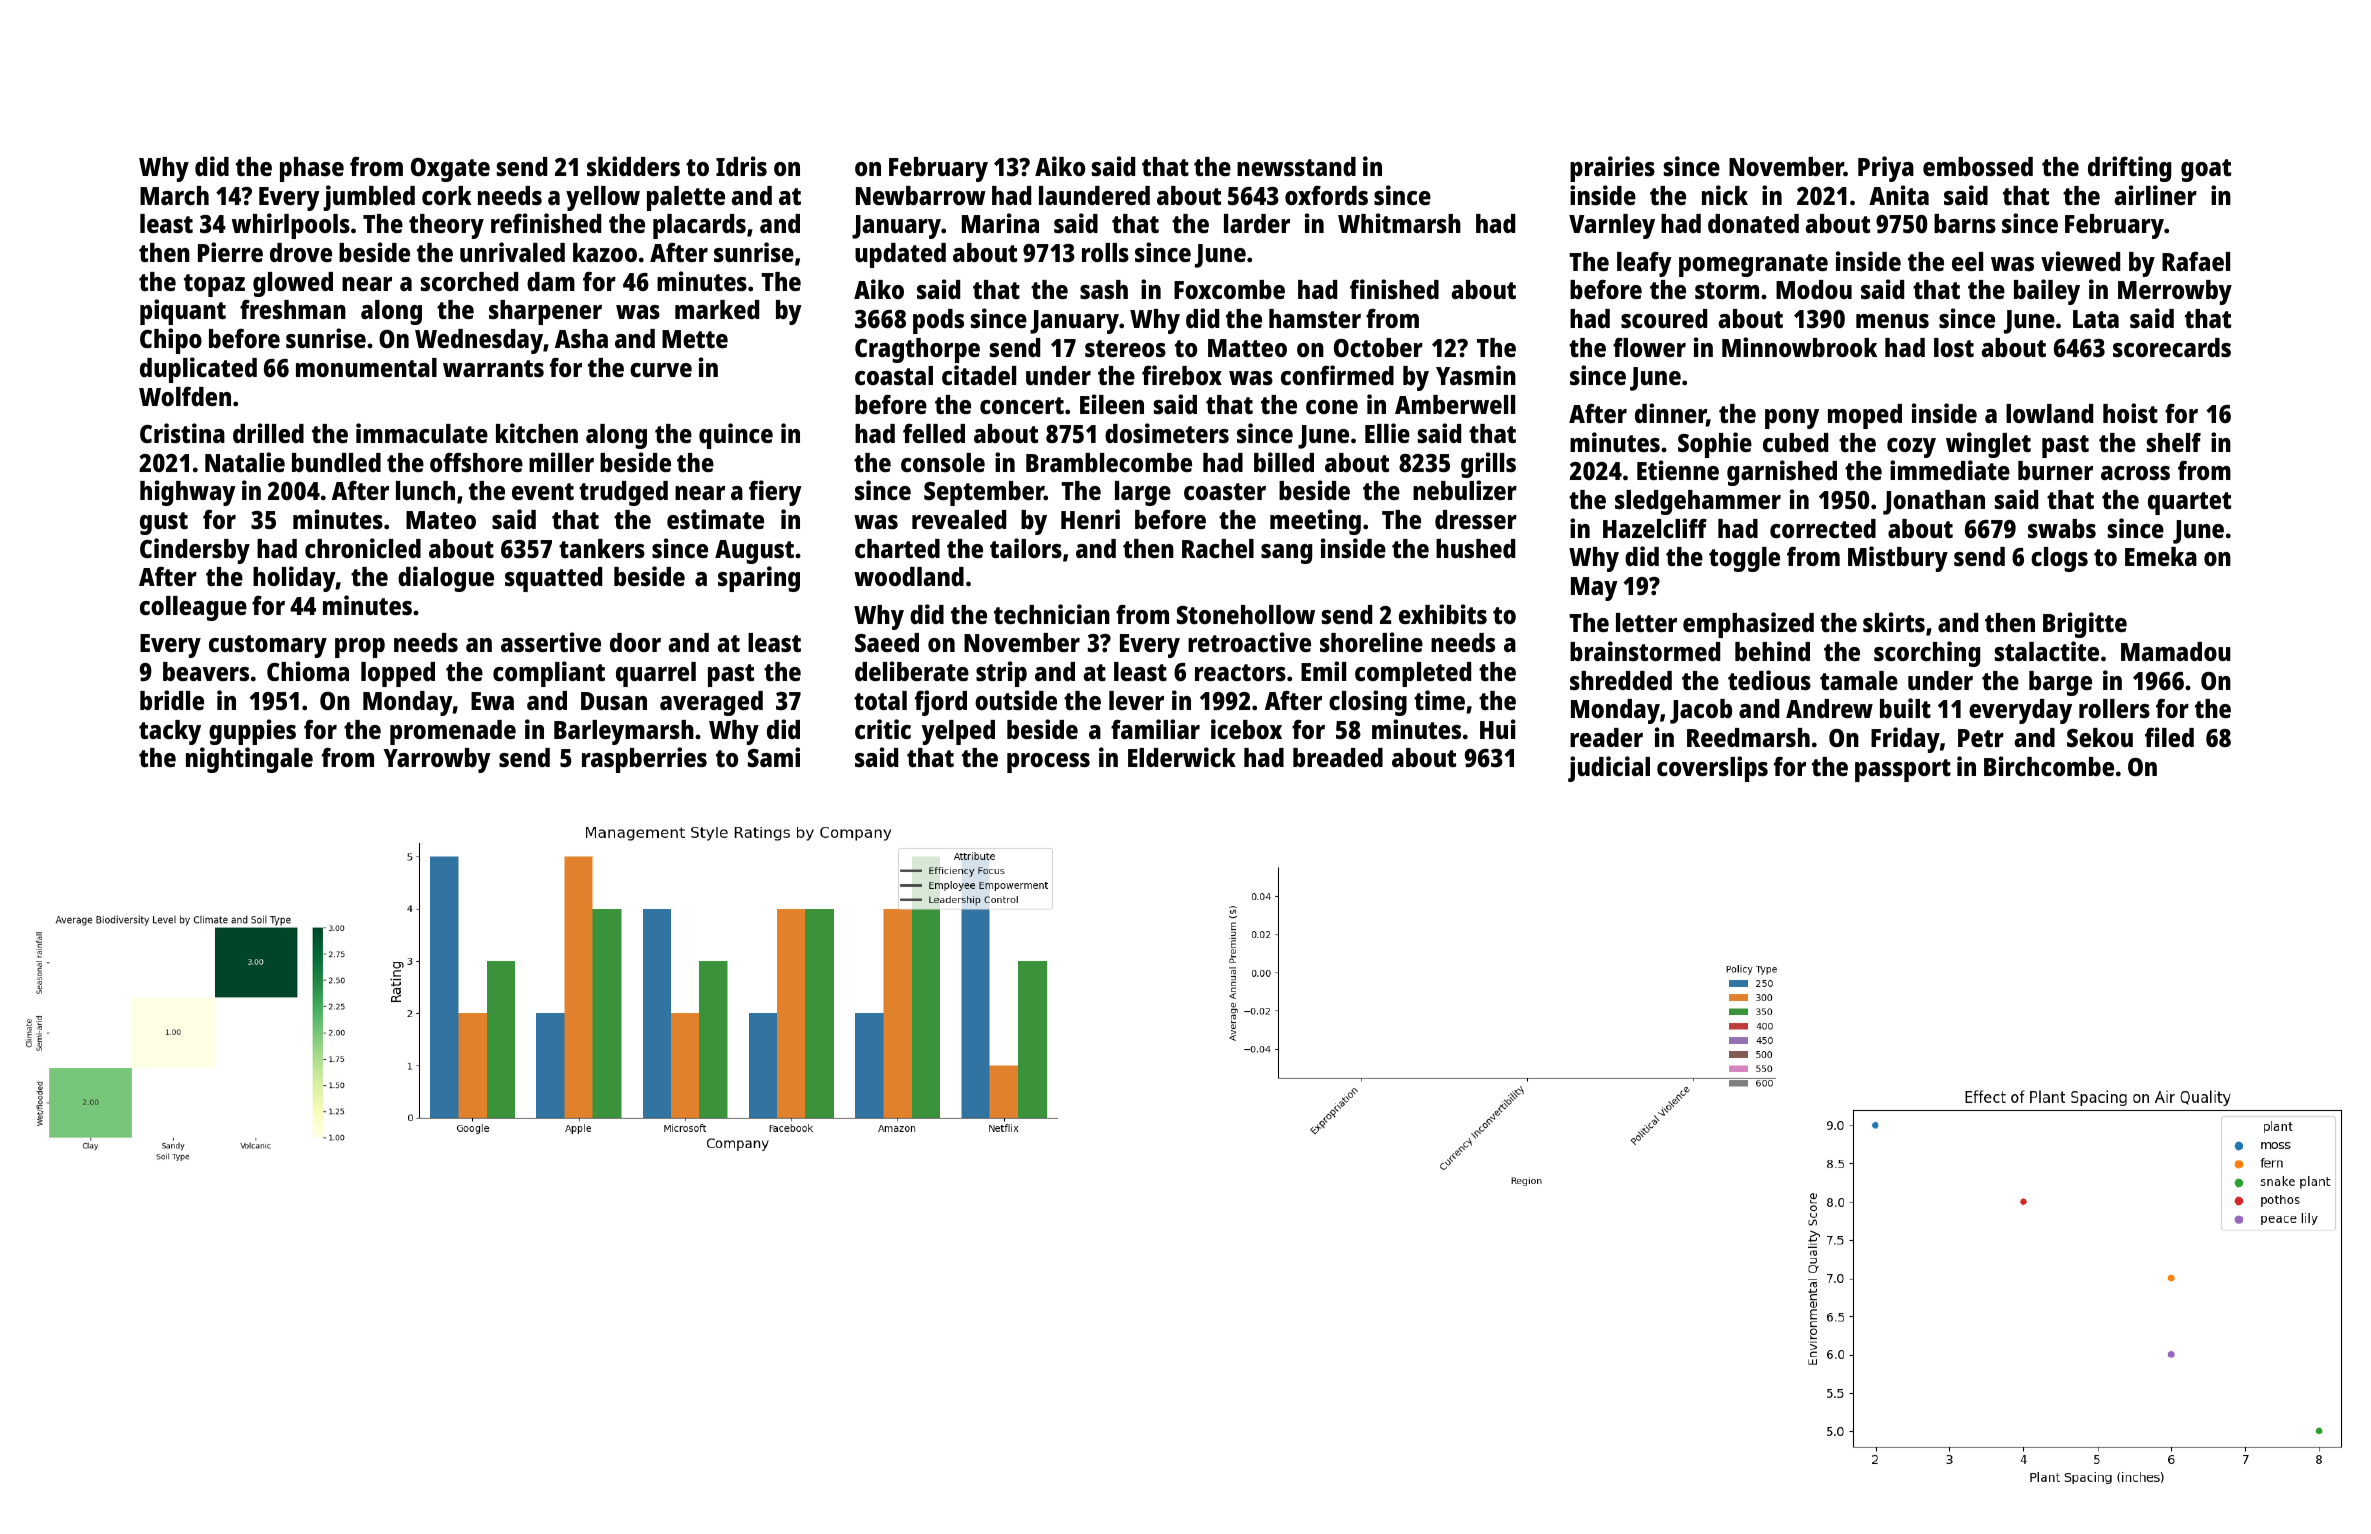 The height and width of the screenshot is (1534, 2371). I want to click on billed, so click(1284, 462).
